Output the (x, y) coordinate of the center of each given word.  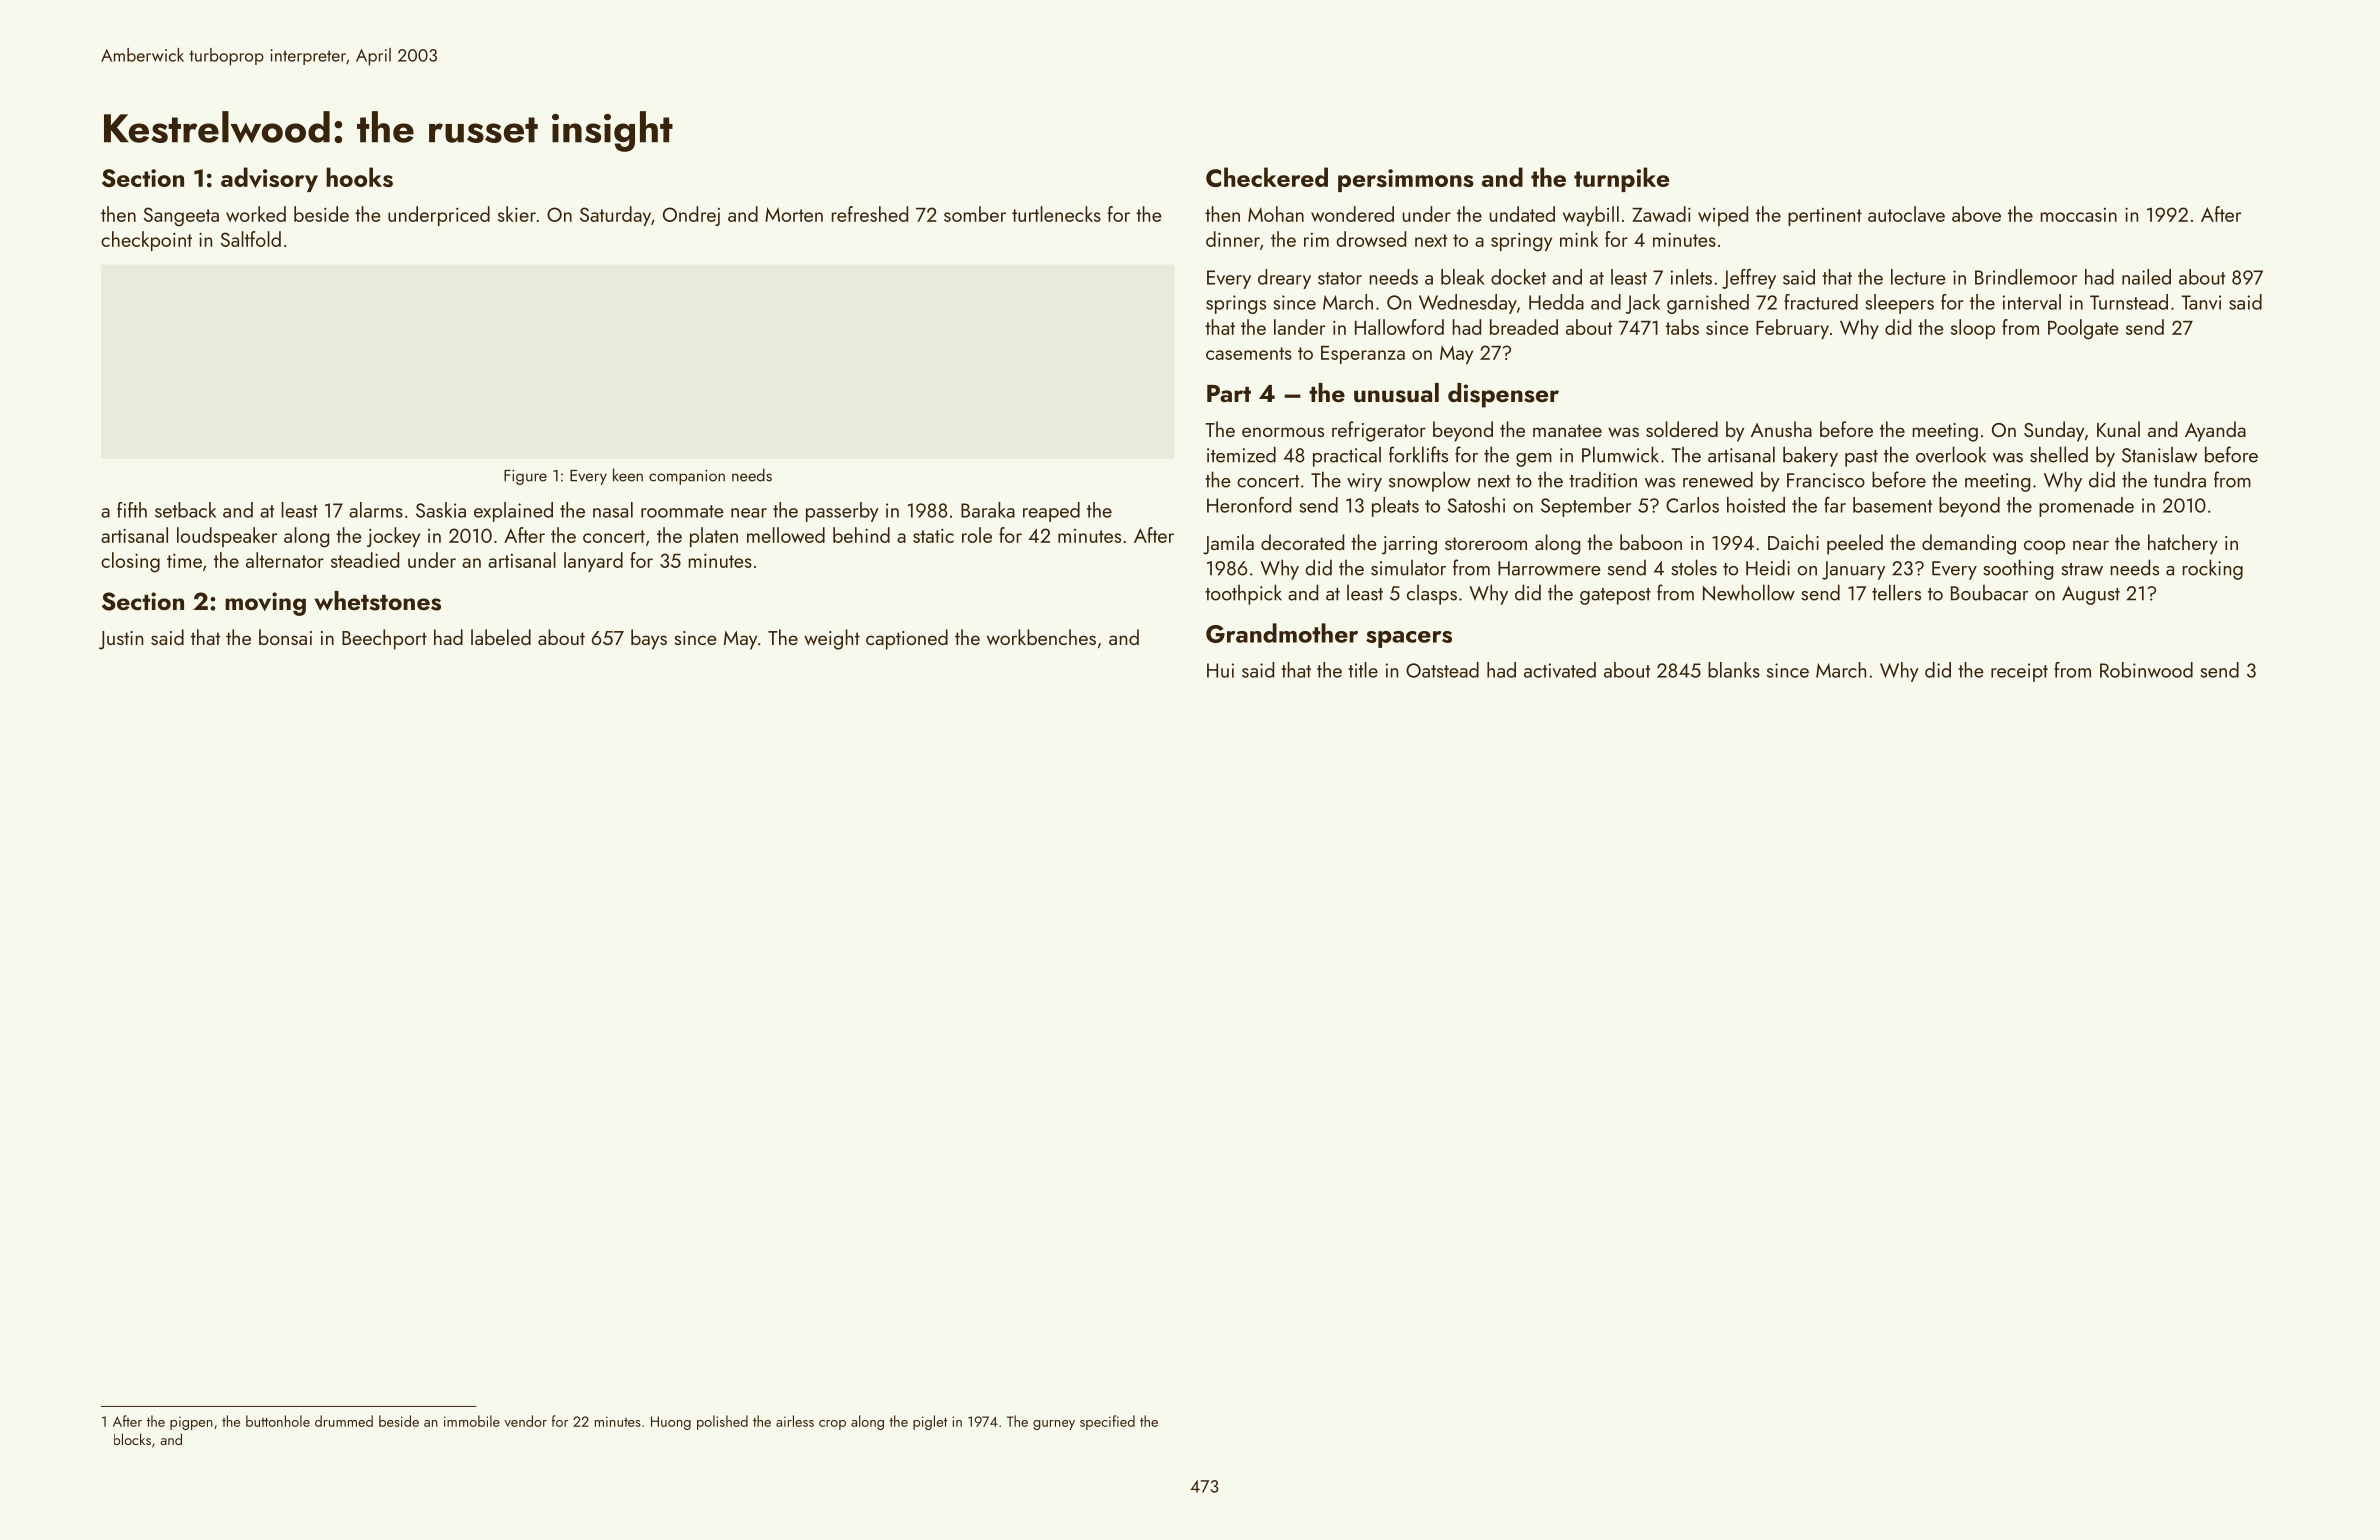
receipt (2019, 672)
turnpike (1621, 179)
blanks (1734, 670)
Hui (1220, 670)
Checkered (1267, 177)
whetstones (377, 601)
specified (1107, 1422)
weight (832, 639)
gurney (1054, 1425)
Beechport (384, 639)
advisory (269, 179)
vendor (525, 1421)
